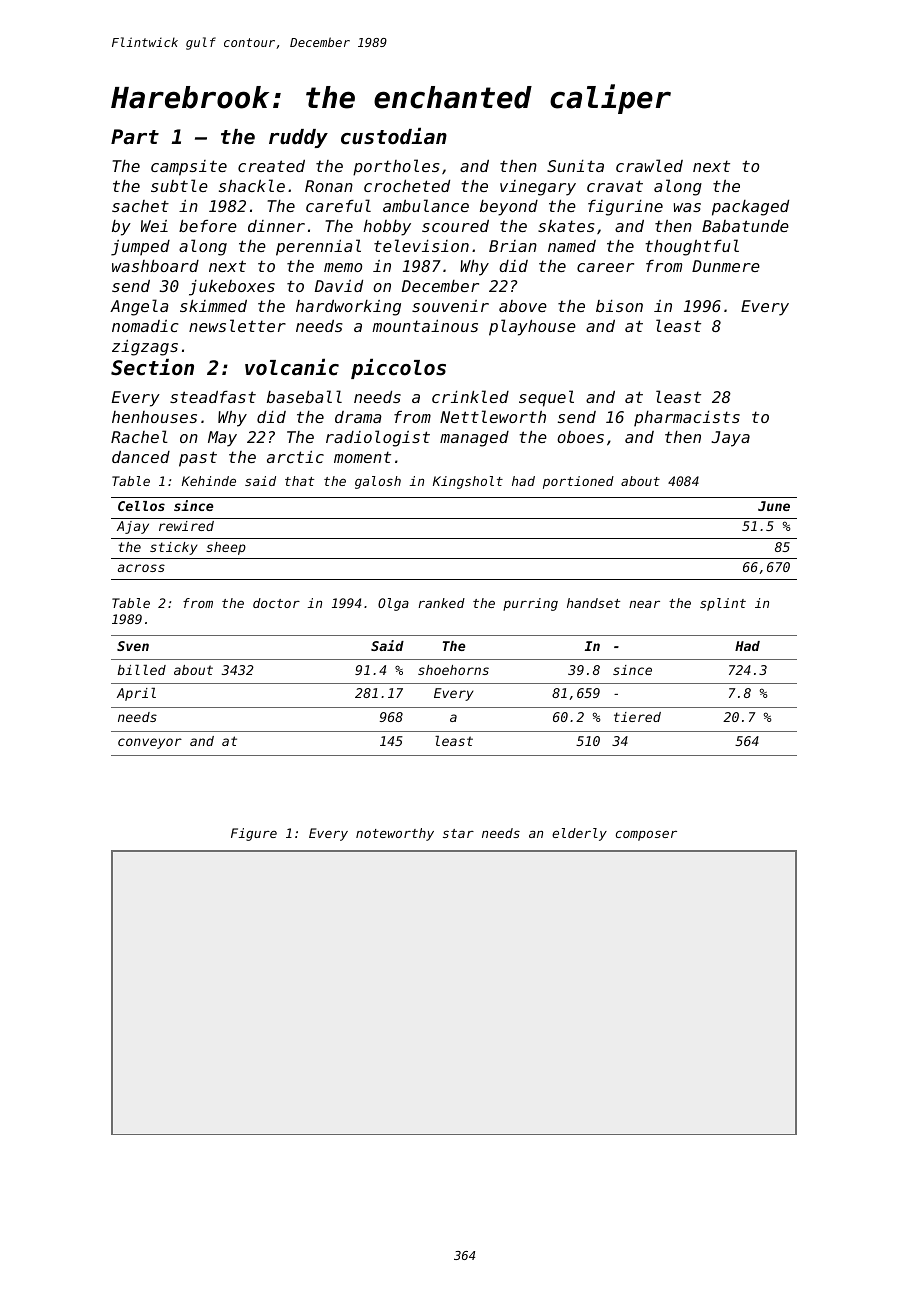 The width and height of the document is (908, 1316). What do you see at coordinates (687, 419) in the document?
I see `pharmacists` at bounding box center [687, 419].
